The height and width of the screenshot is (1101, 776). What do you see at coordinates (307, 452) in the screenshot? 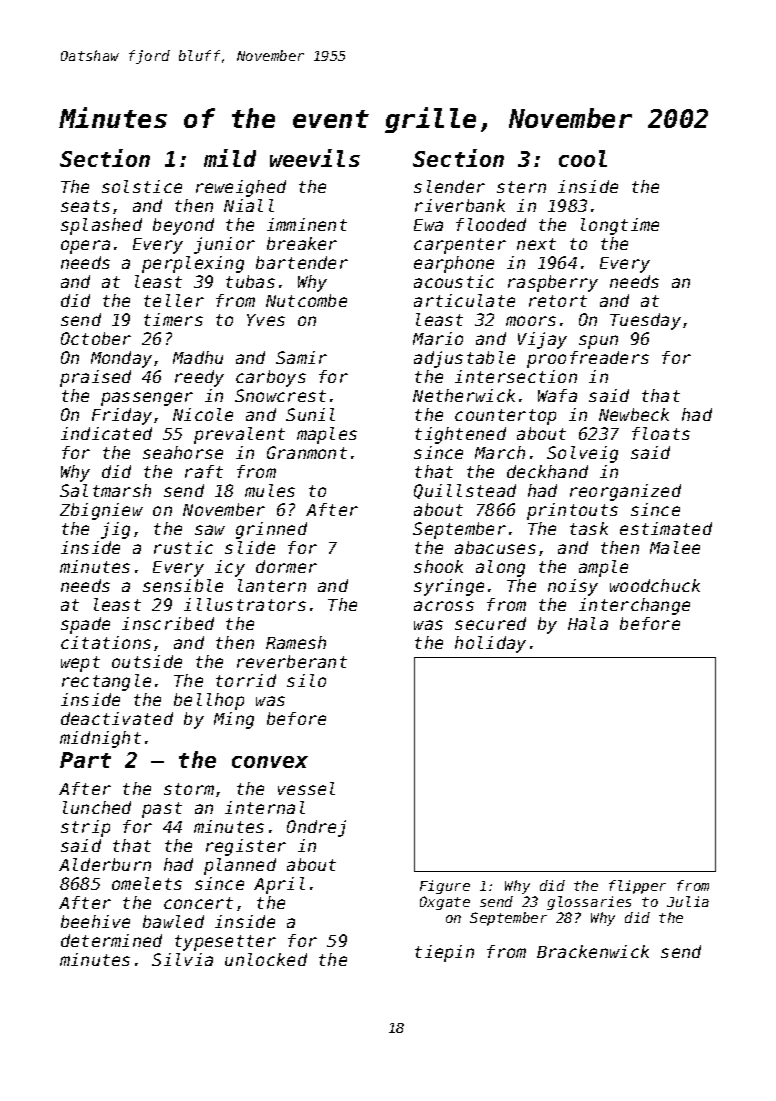
I see `Granmont` at bounding box center [307, 452].
